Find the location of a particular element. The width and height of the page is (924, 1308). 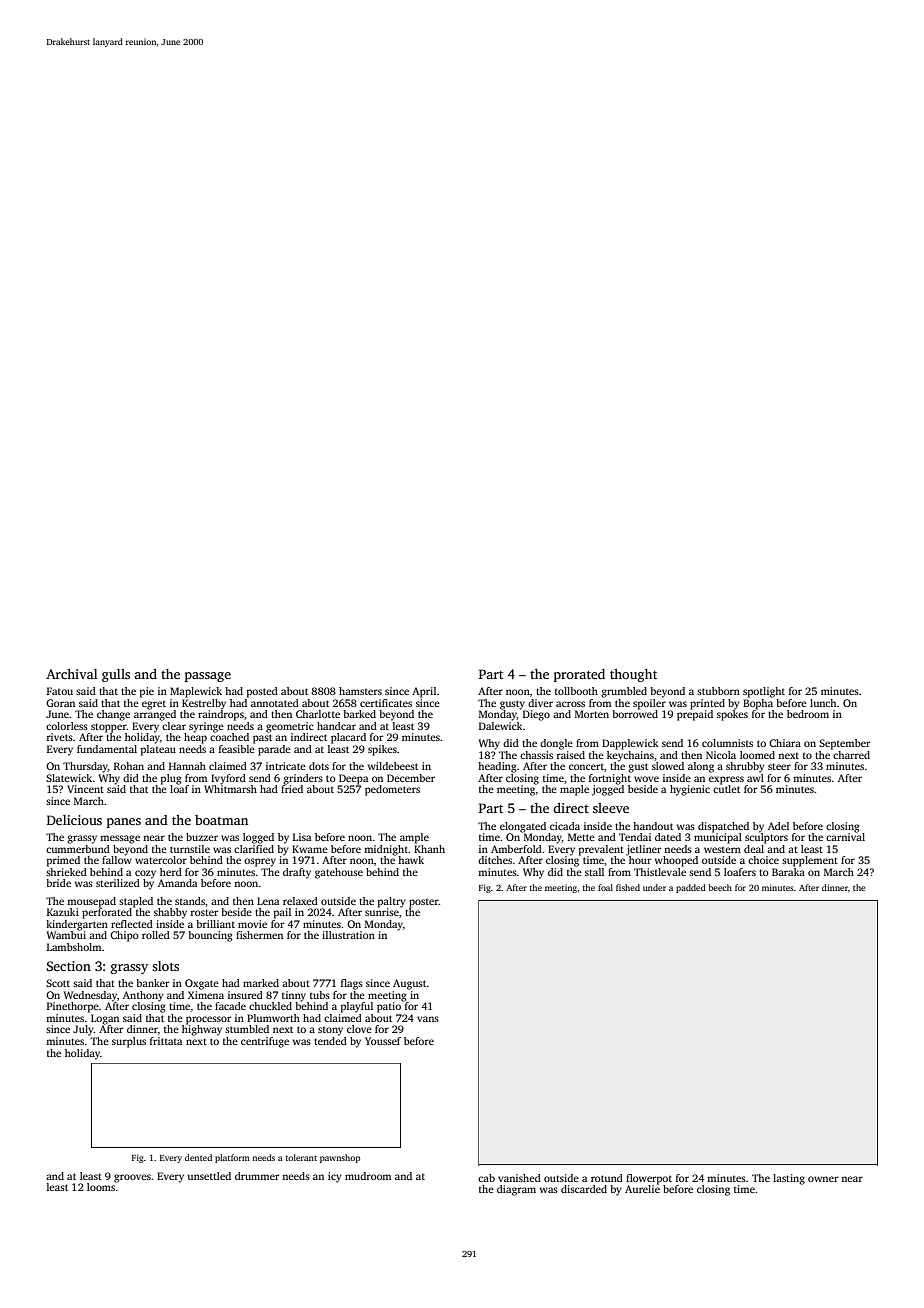

dented is located at coordinates (198, 1157).
